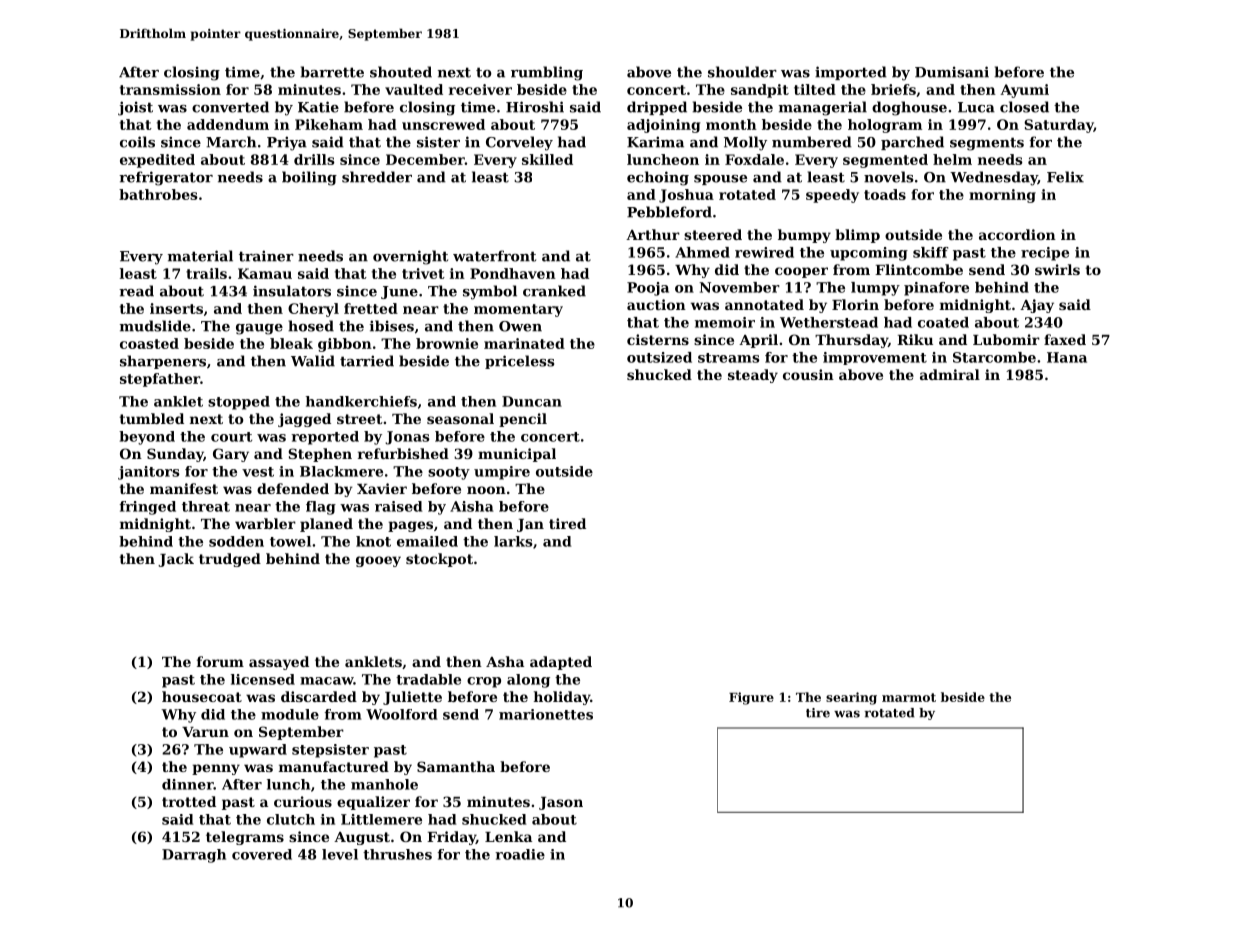 The image size is (1233, 952). Describe the element at coordinates (194, 856) in the screenshot. I see `Darragh` at that location.
